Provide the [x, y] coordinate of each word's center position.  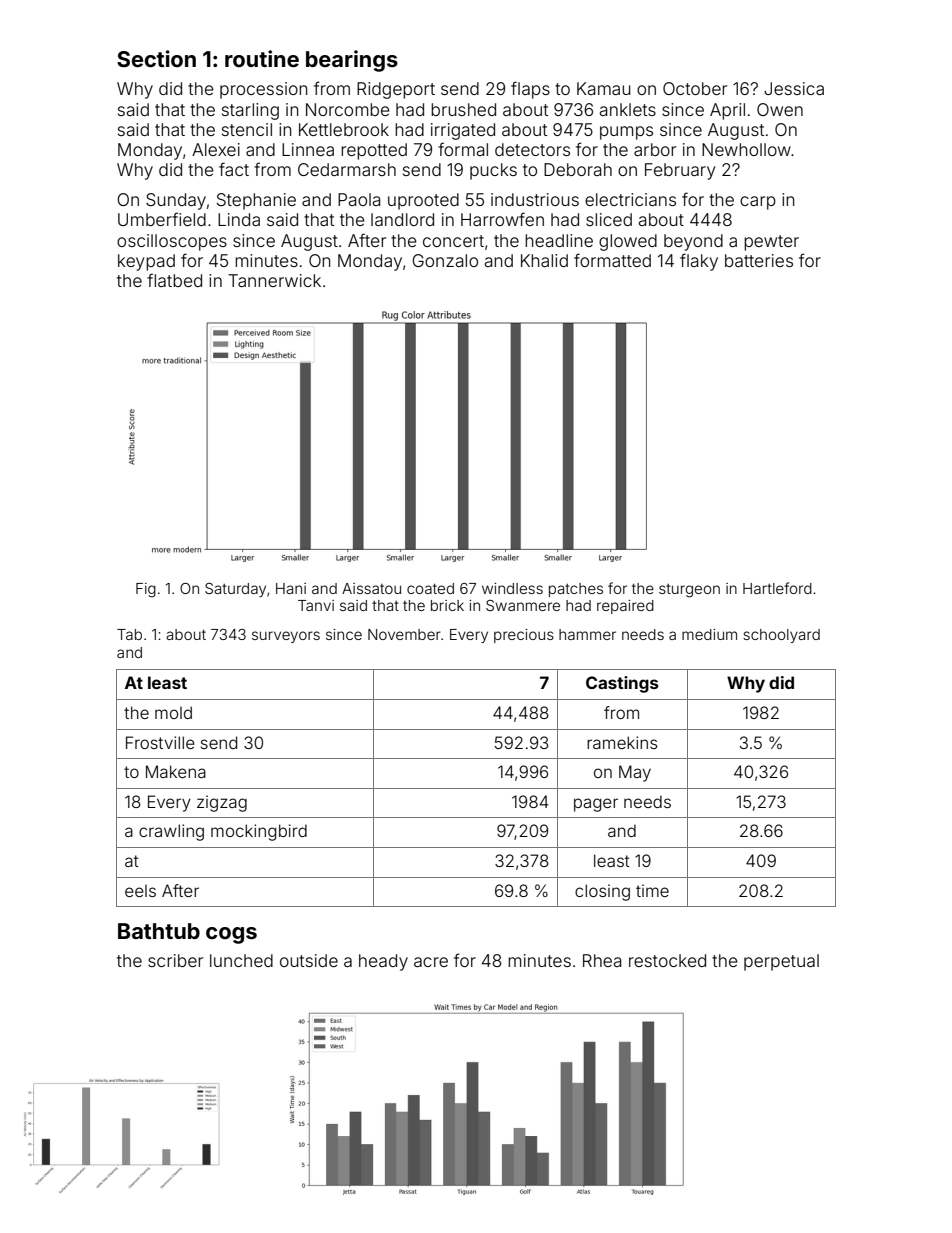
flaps [530, 90]
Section [156, 58]
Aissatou [371, 588]
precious [524, 636]
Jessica [794, 88]
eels [140, 891]
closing [602, 892]
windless [512, 588]
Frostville [160, 742]
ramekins [622, 742]
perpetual [781, 962]
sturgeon [689, 591]
